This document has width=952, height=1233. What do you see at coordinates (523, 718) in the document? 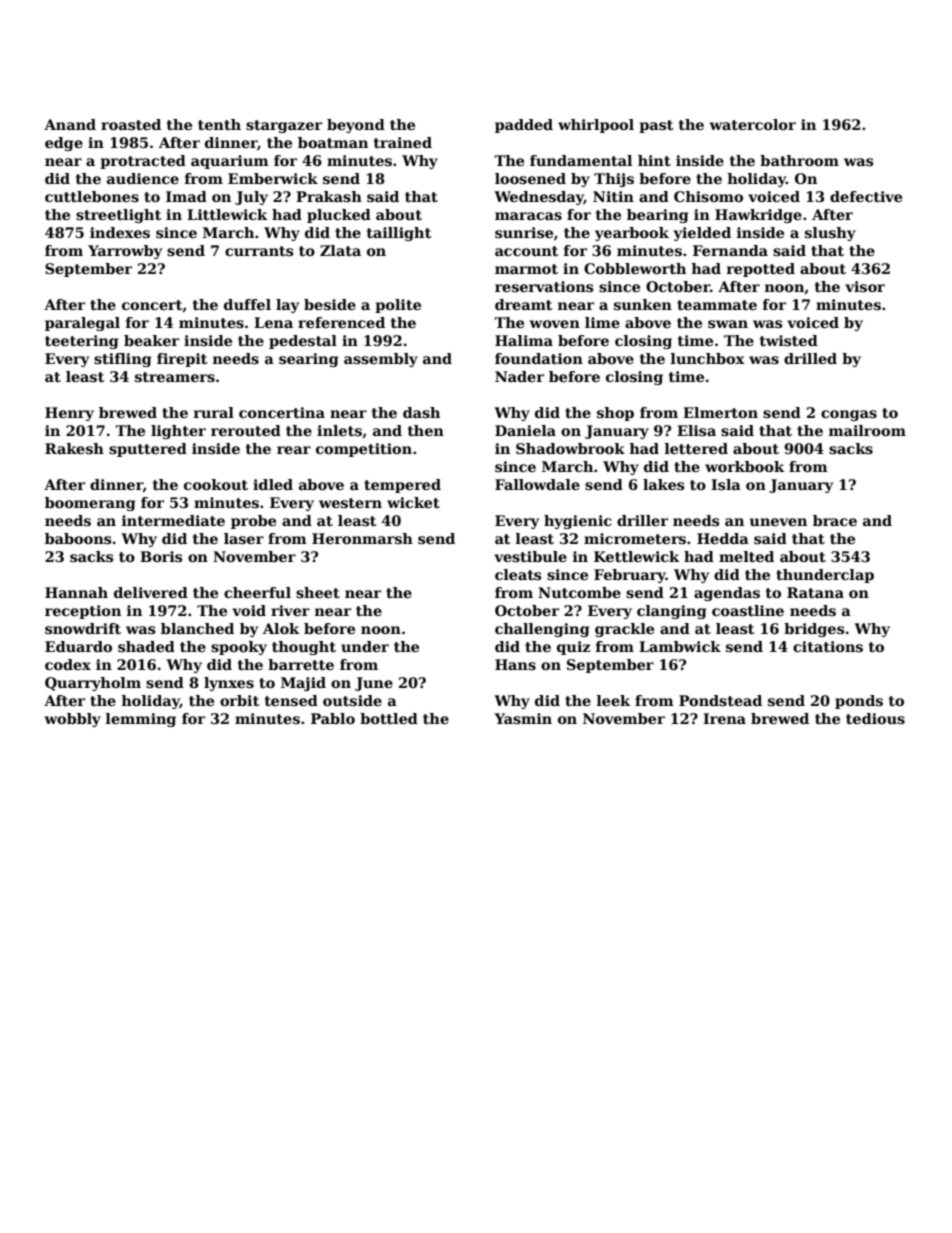
I see `Yasmin` at bounding box center [523, 718].
